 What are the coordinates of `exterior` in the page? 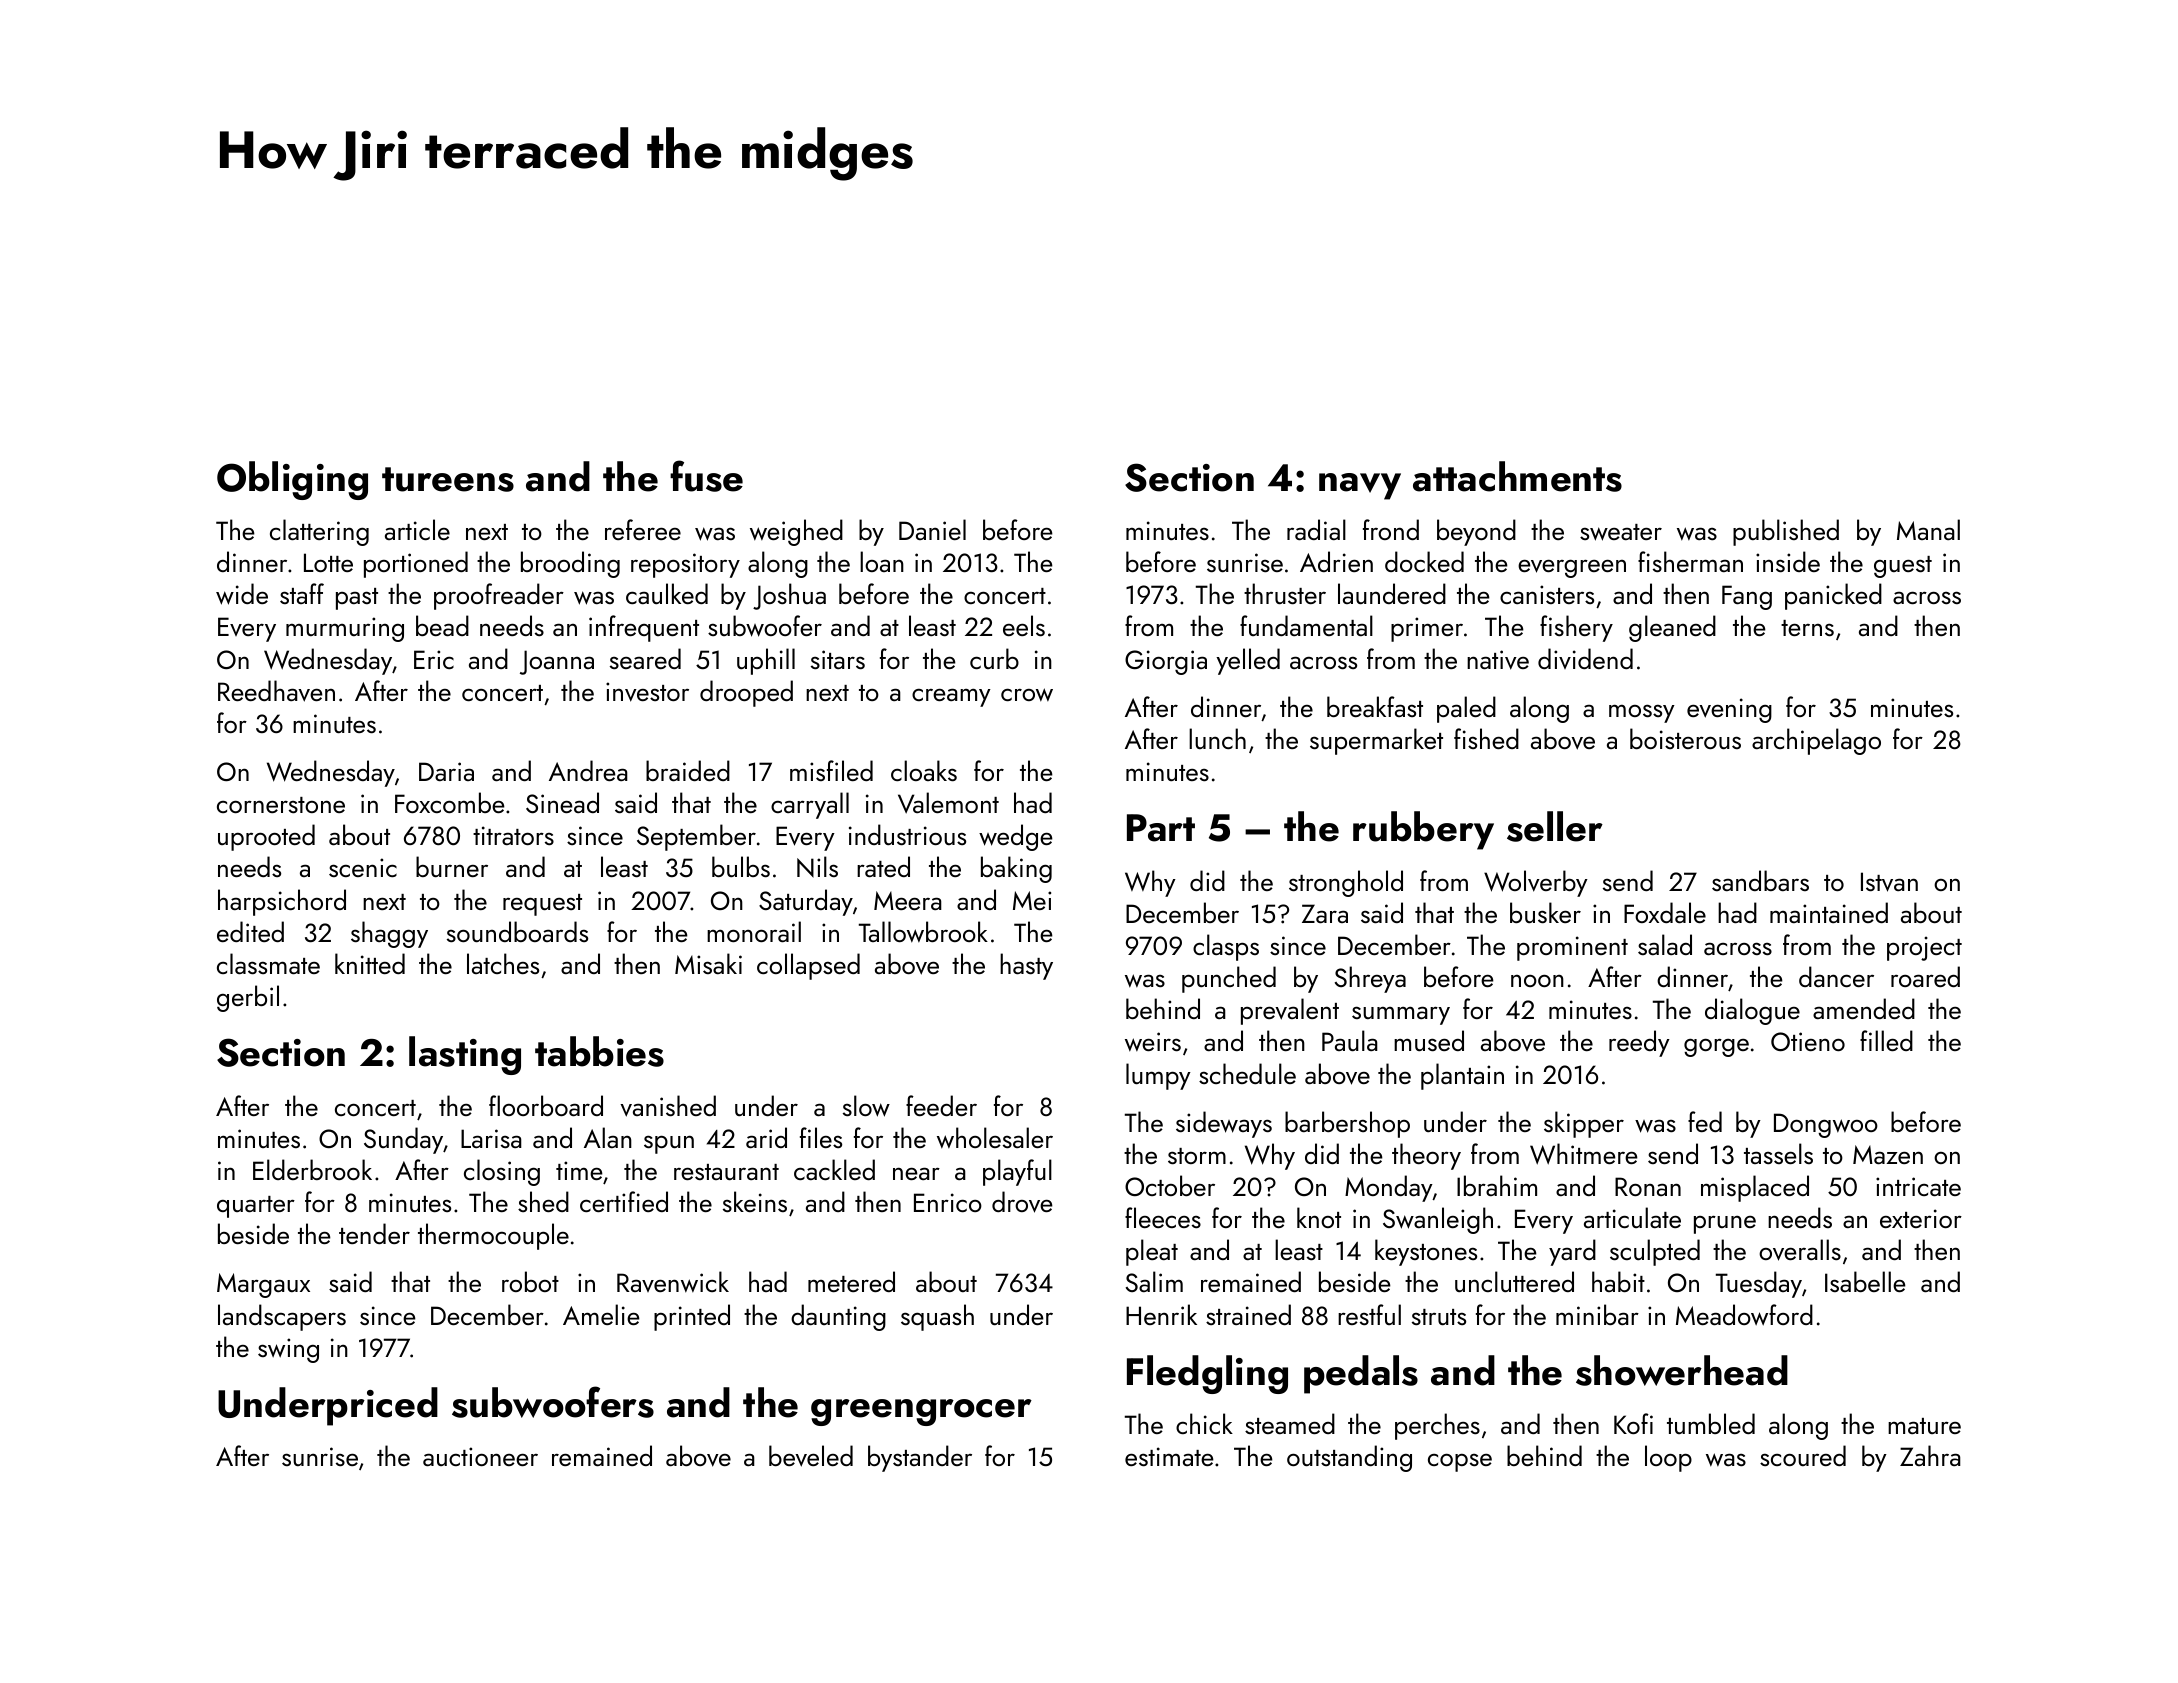 It's located at (1921, 1218).
